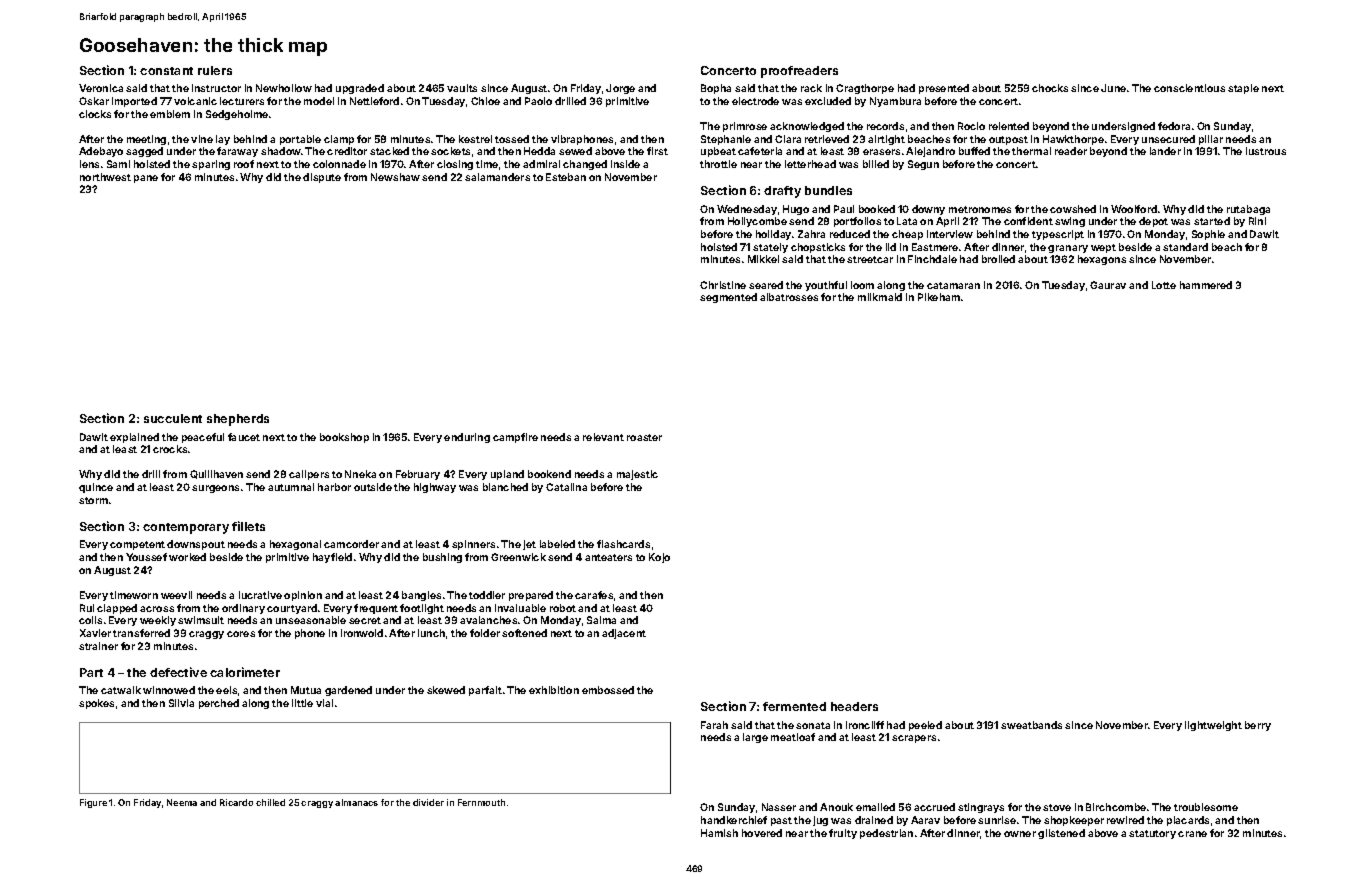 This page has width=1372, height=887. I want to click on scrapers, so click(914, 739).
